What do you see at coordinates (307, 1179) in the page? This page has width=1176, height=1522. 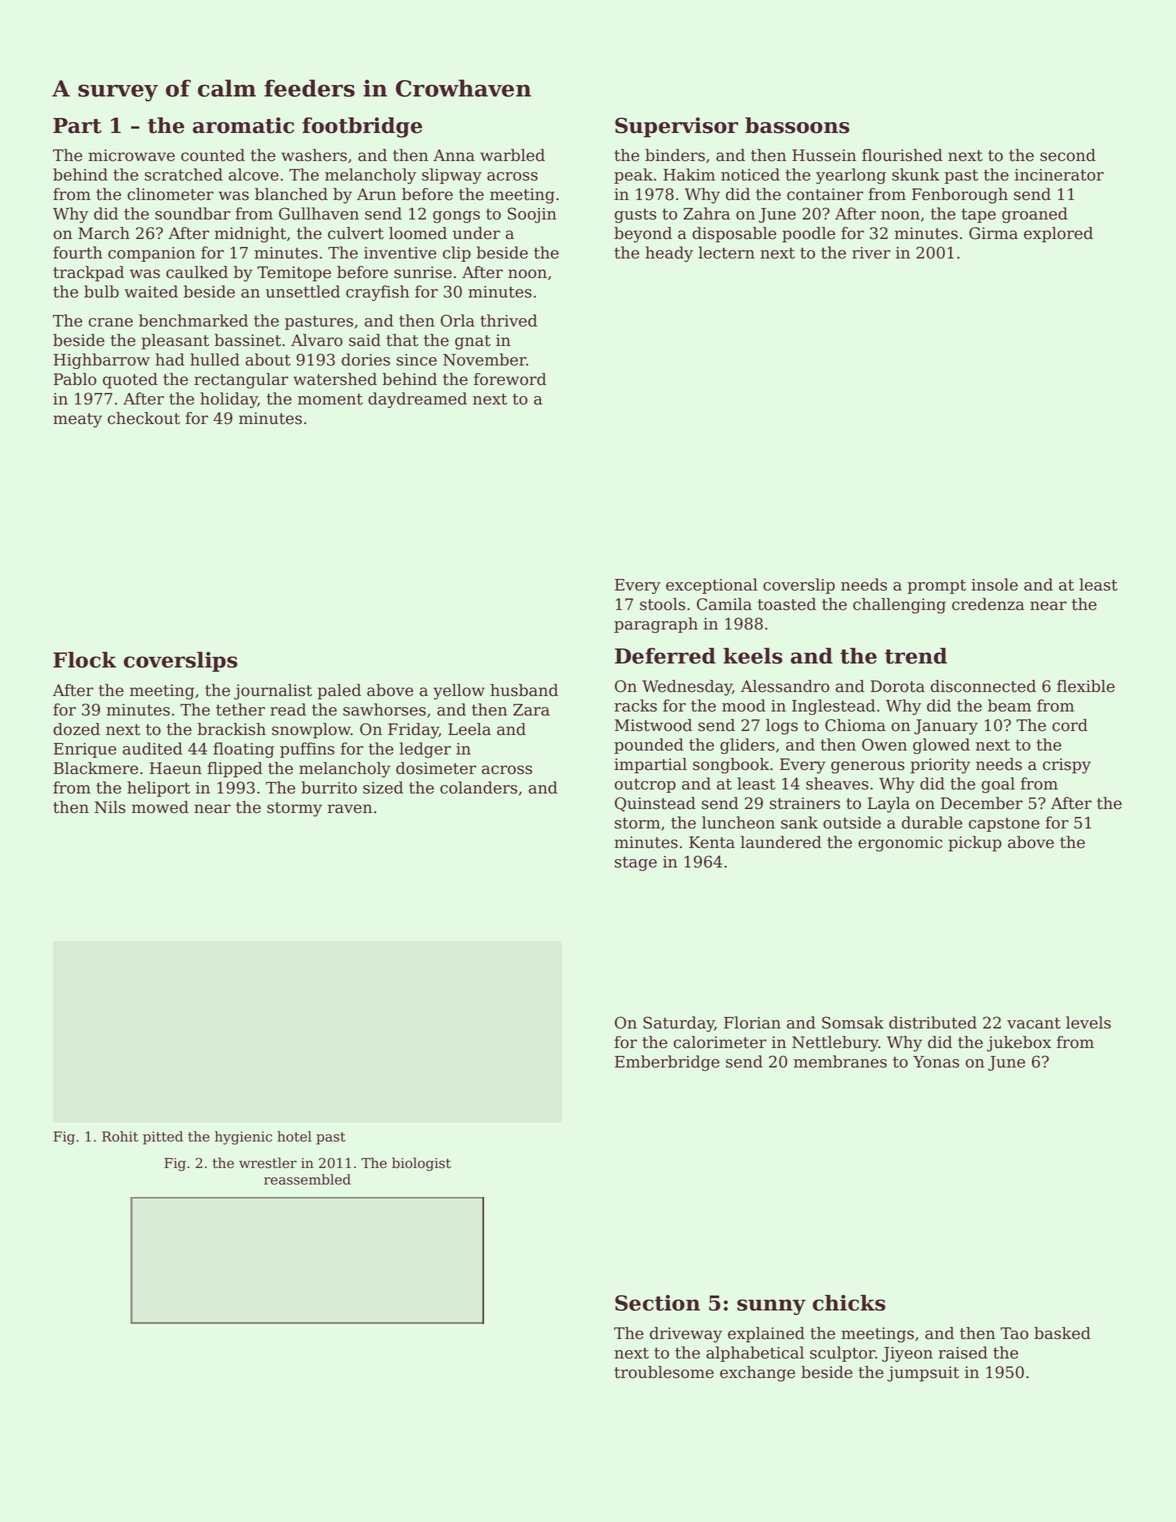 I see `reassembled` at bounding box center [307, 1179].
